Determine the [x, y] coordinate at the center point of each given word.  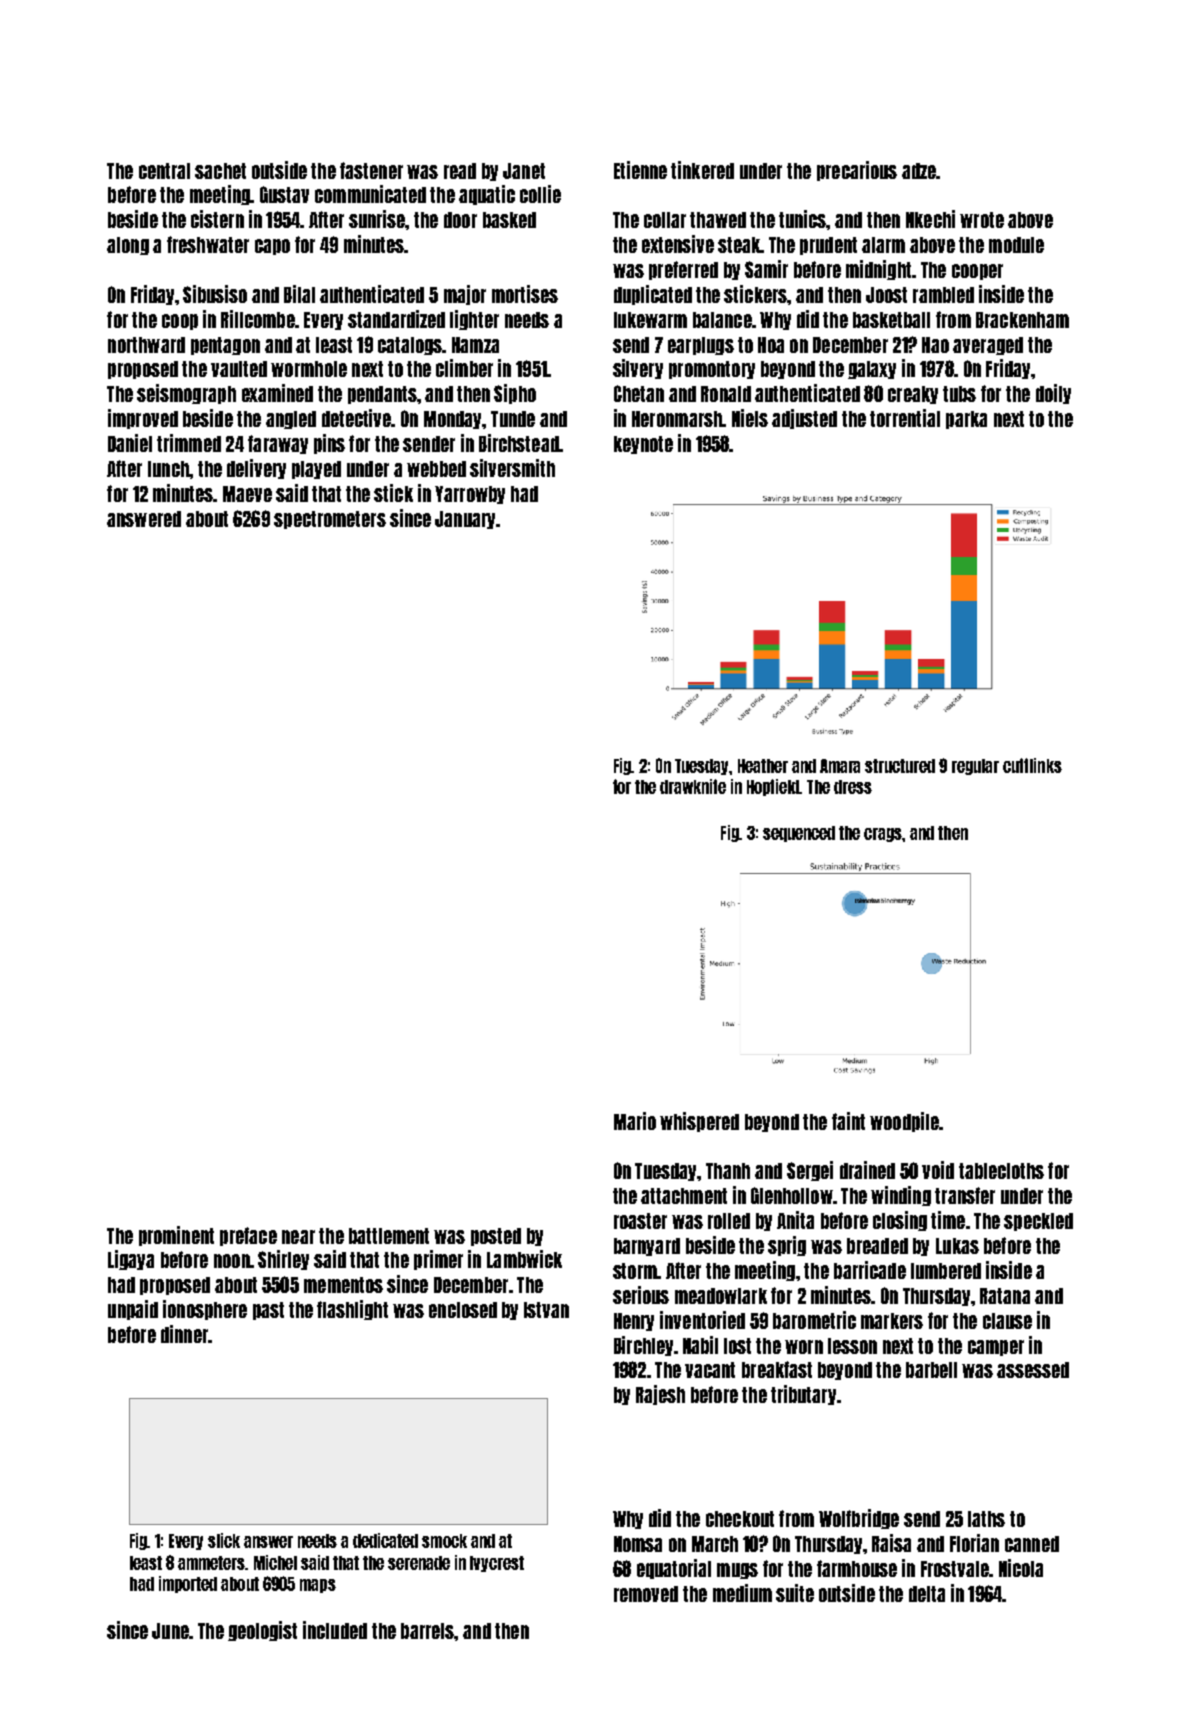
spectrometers [330, 520]
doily [1053, 394]
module [1016, 245]
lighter [474, 320]
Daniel [130, 443]
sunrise [377, 219]
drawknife [693, 786]
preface [248, 1236]
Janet [524, 171]
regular [975, 767]
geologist [262, 1631]
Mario [635, 1121]
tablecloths [1001, 1171]
